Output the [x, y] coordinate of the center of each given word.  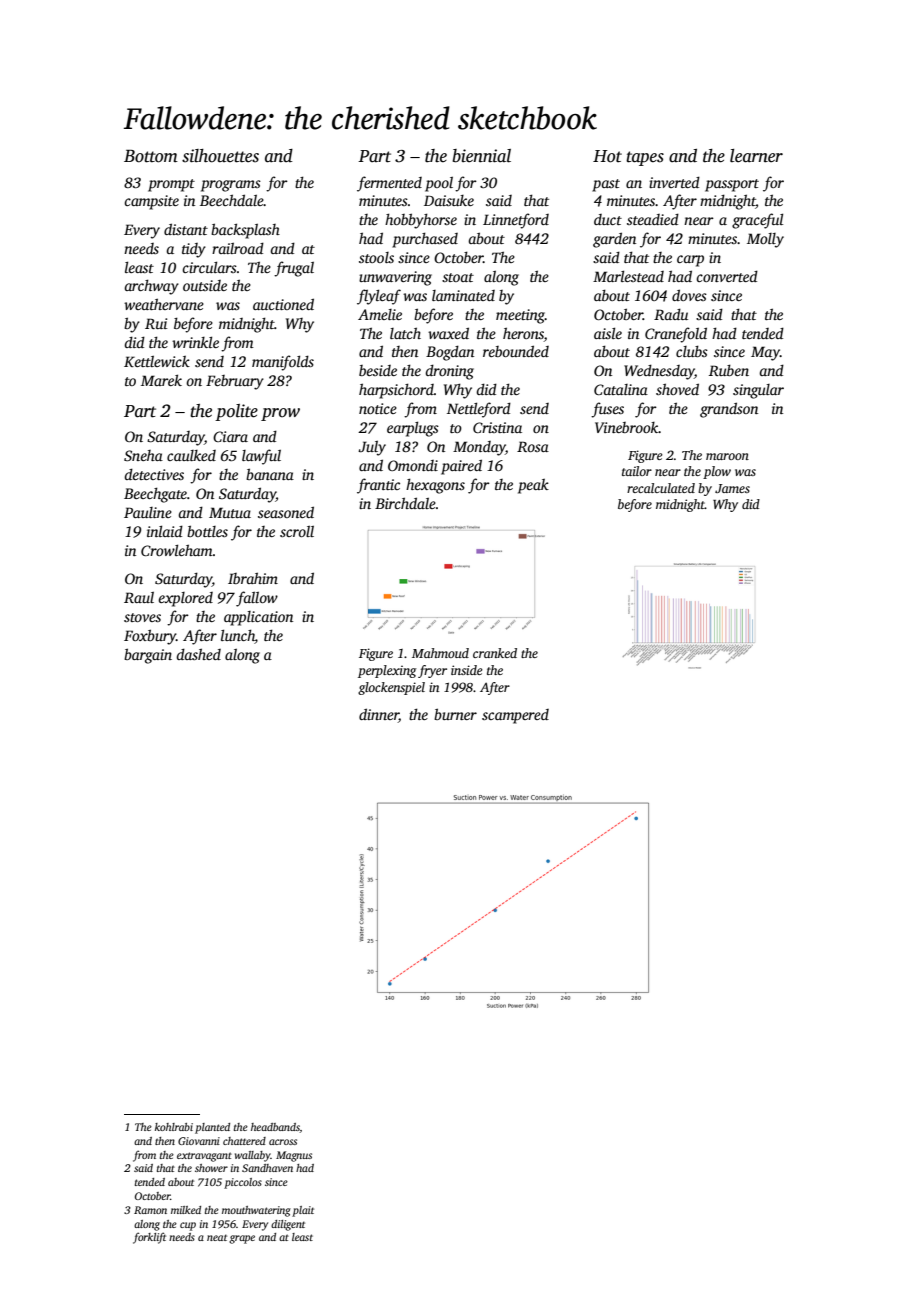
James [732, 488]
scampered [515, 716]
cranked [495, 653]
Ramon [150, 1210]
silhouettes [220, 156]
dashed [198, 654]
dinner [379, 714]
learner [756, 156]
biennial [481, 156]
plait [303, 1211]
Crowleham [177, 550]
